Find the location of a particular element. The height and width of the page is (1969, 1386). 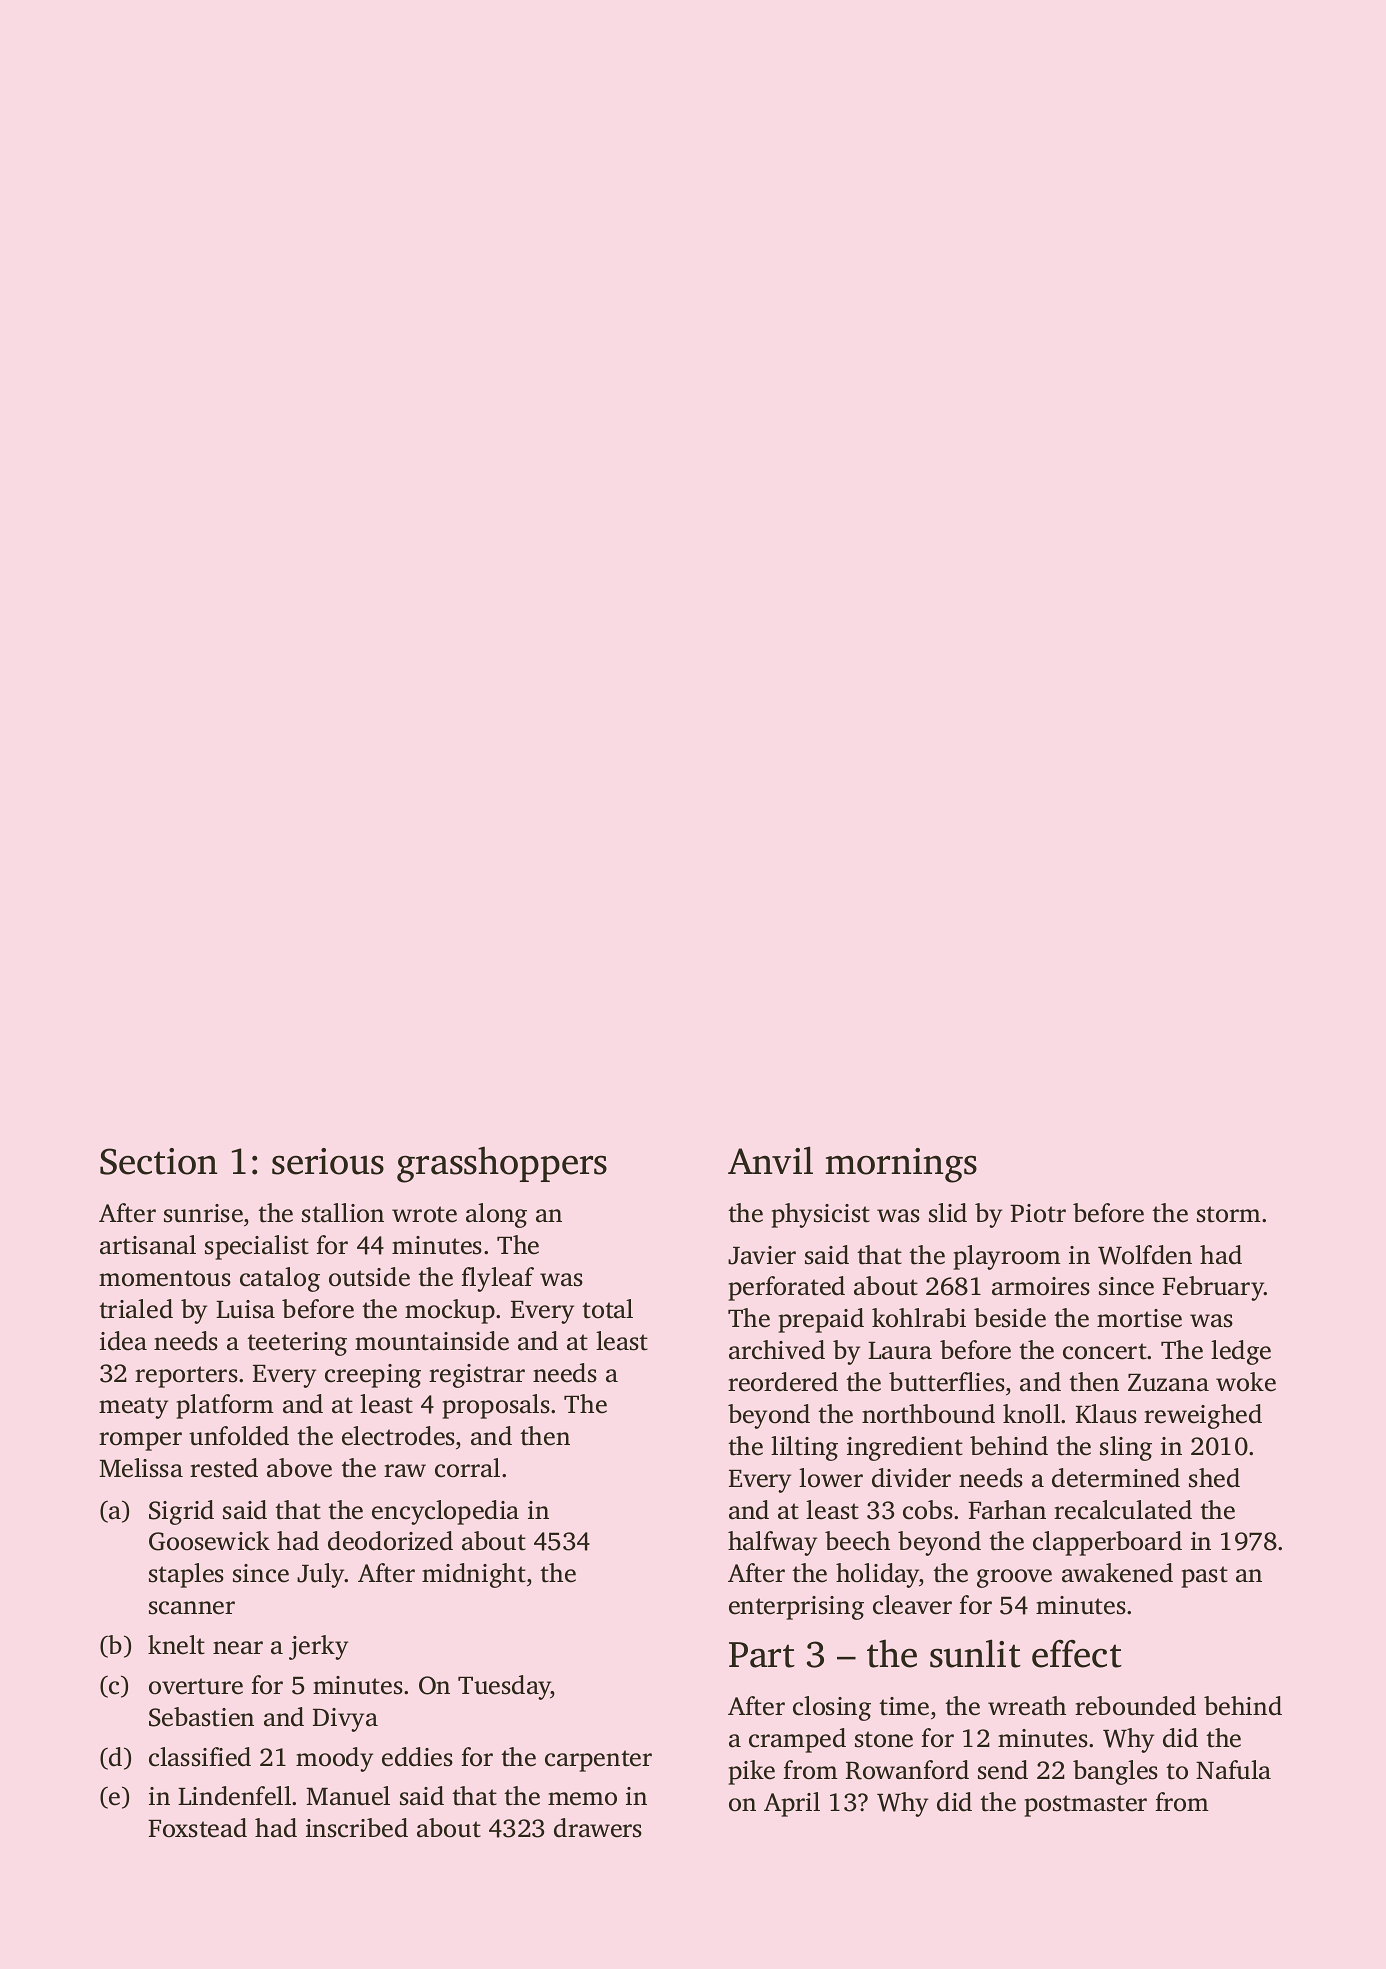

Foxstead is located at coordinates (197, 1828).
